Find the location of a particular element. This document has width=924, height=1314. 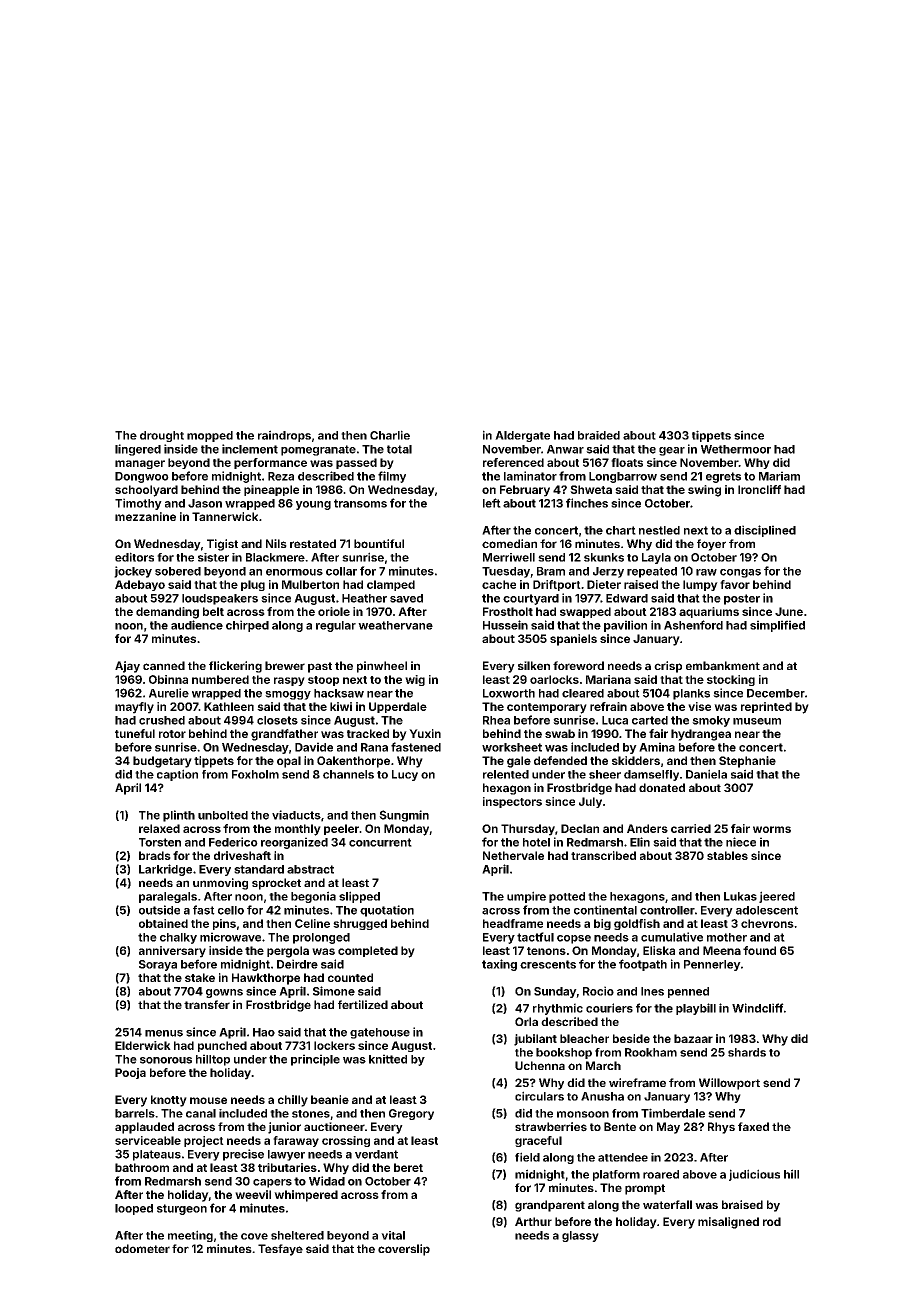

drought is located at coordinates (162, 436).
